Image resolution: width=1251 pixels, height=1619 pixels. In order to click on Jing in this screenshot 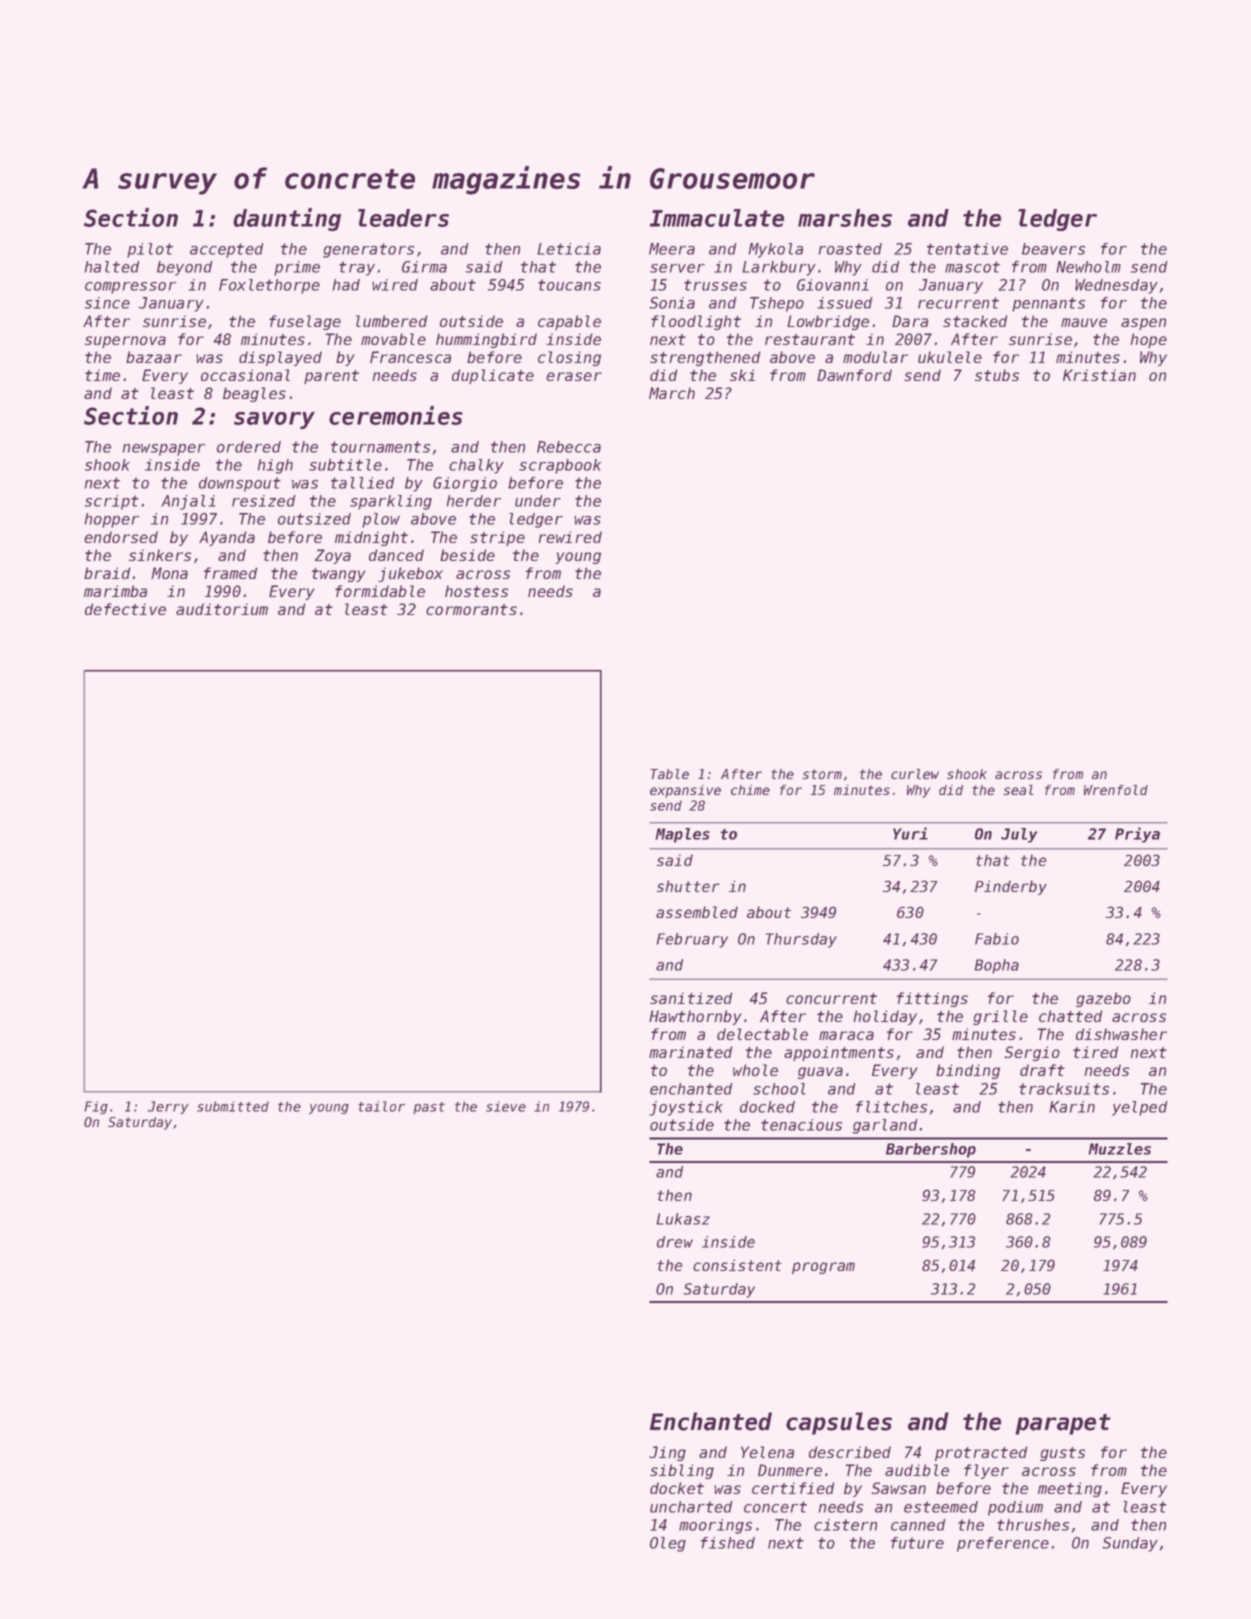, I will do `click(667, 1453)`.
